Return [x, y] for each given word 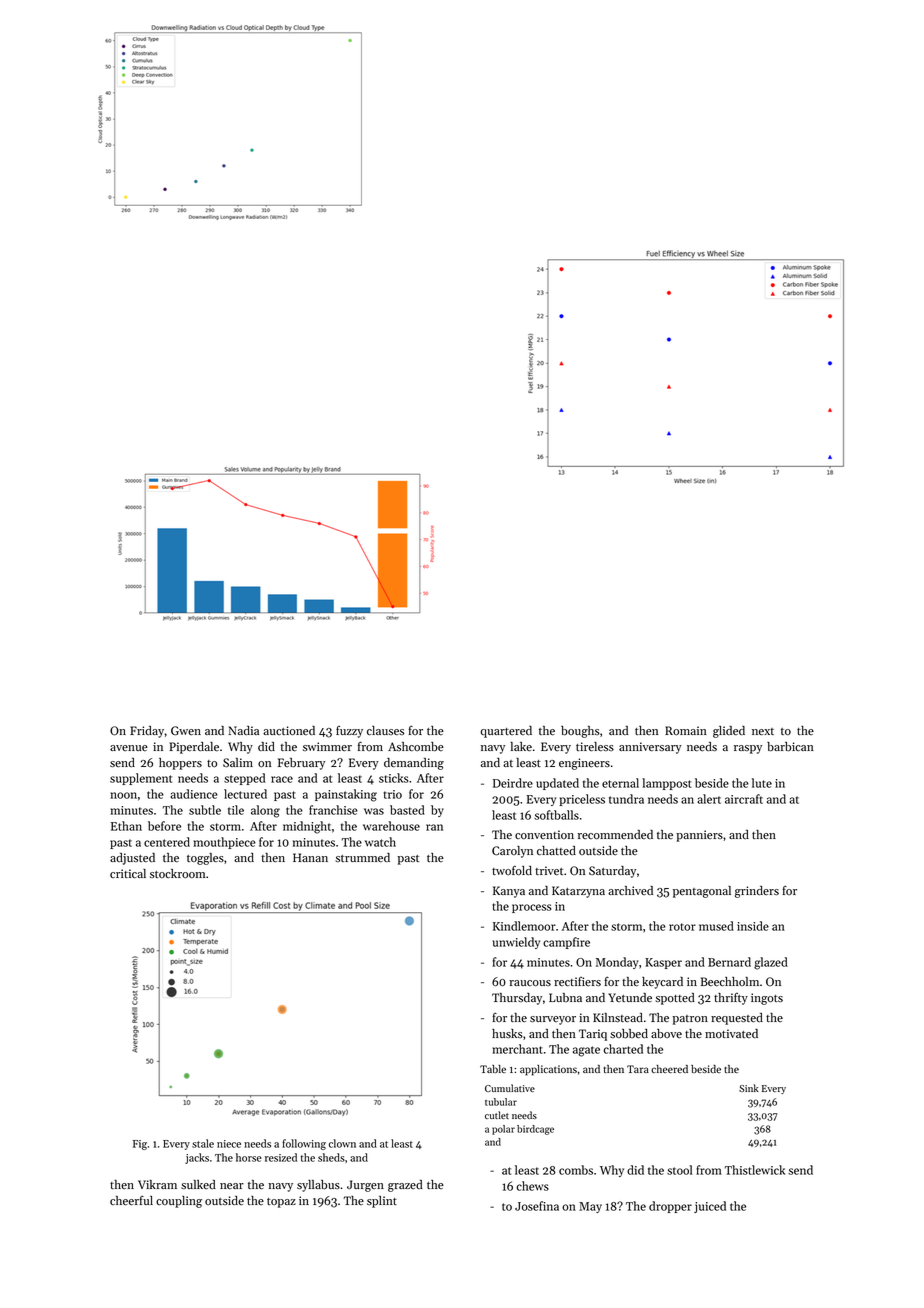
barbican [790, 747]
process [531, 908]
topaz [281, 1203]
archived [630, 890]
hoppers [180, 764]
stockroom [177, 874]
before [164, 826]
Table [493, 1069]
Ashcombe [416, 747]
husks [507, 1033]
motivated [731, 1033]
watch [380, 842]
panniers [699, 836]
